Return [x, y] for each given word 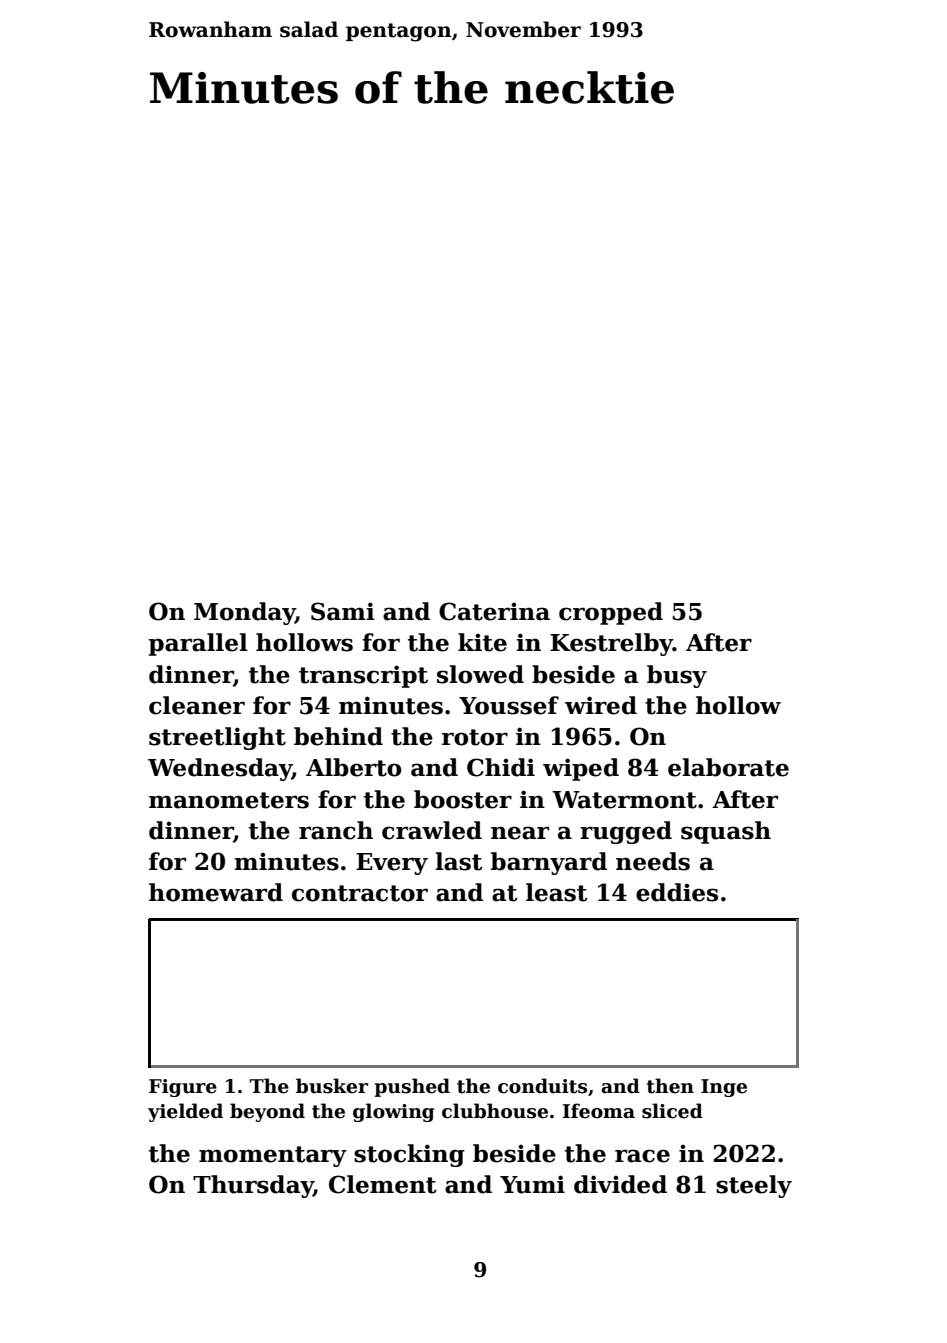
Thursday [253, 1186]
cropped [611, 613]
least [557, 892]
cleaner [197, 705]
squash [726, 832]
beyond [267, 1112]
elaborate [728, 767]
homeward [216, 892]
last [459, 861]
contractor [360, 893]
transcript [363, 676]
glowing [394, 1112]
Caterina [494, 611]
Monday [244, 613]
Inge [724, 1088]
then [670, 1086]
